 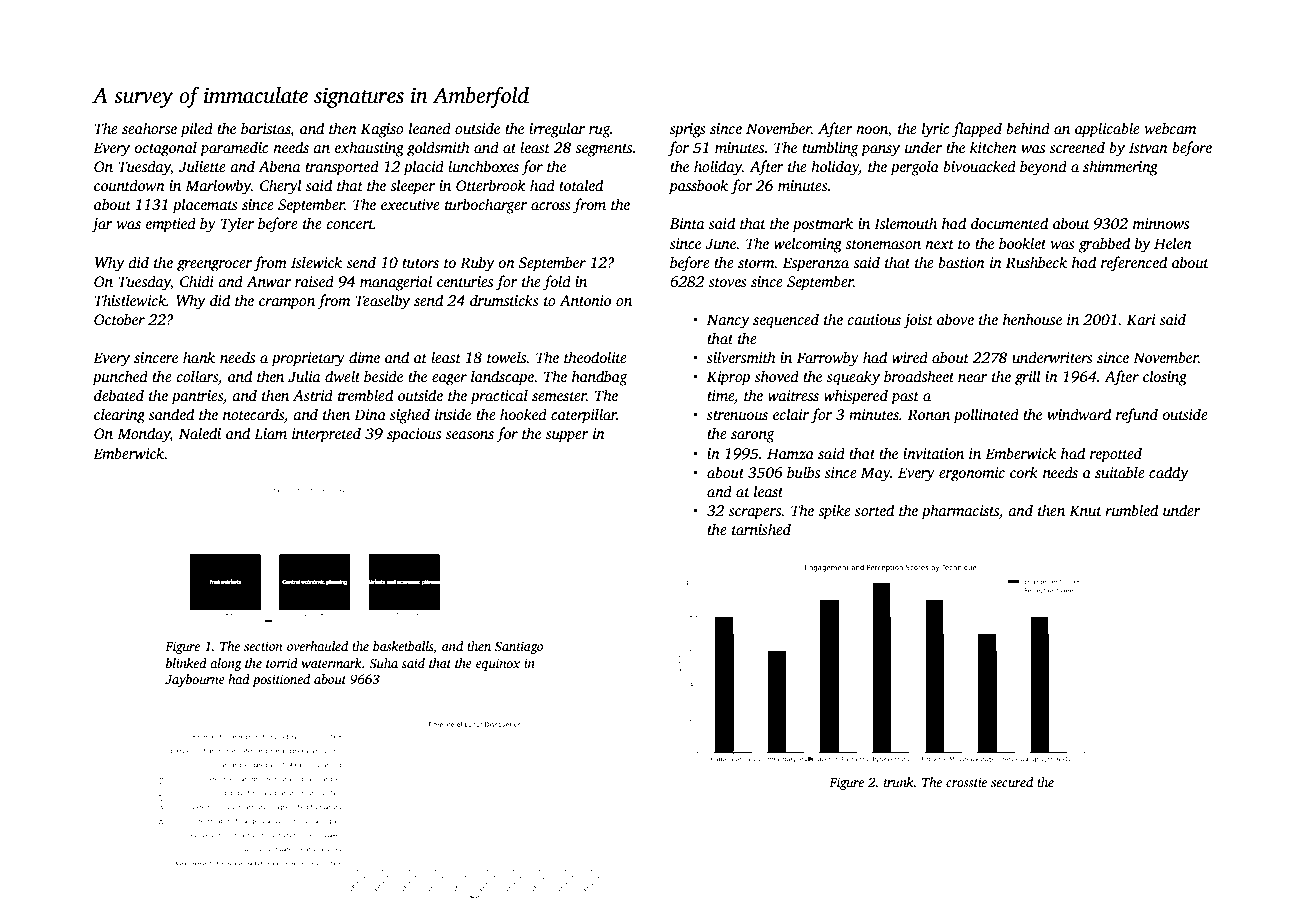 What do you see at coordinates (266, 129) in the screenshot?
I see `baristas` at bounding box center [266, 129].
